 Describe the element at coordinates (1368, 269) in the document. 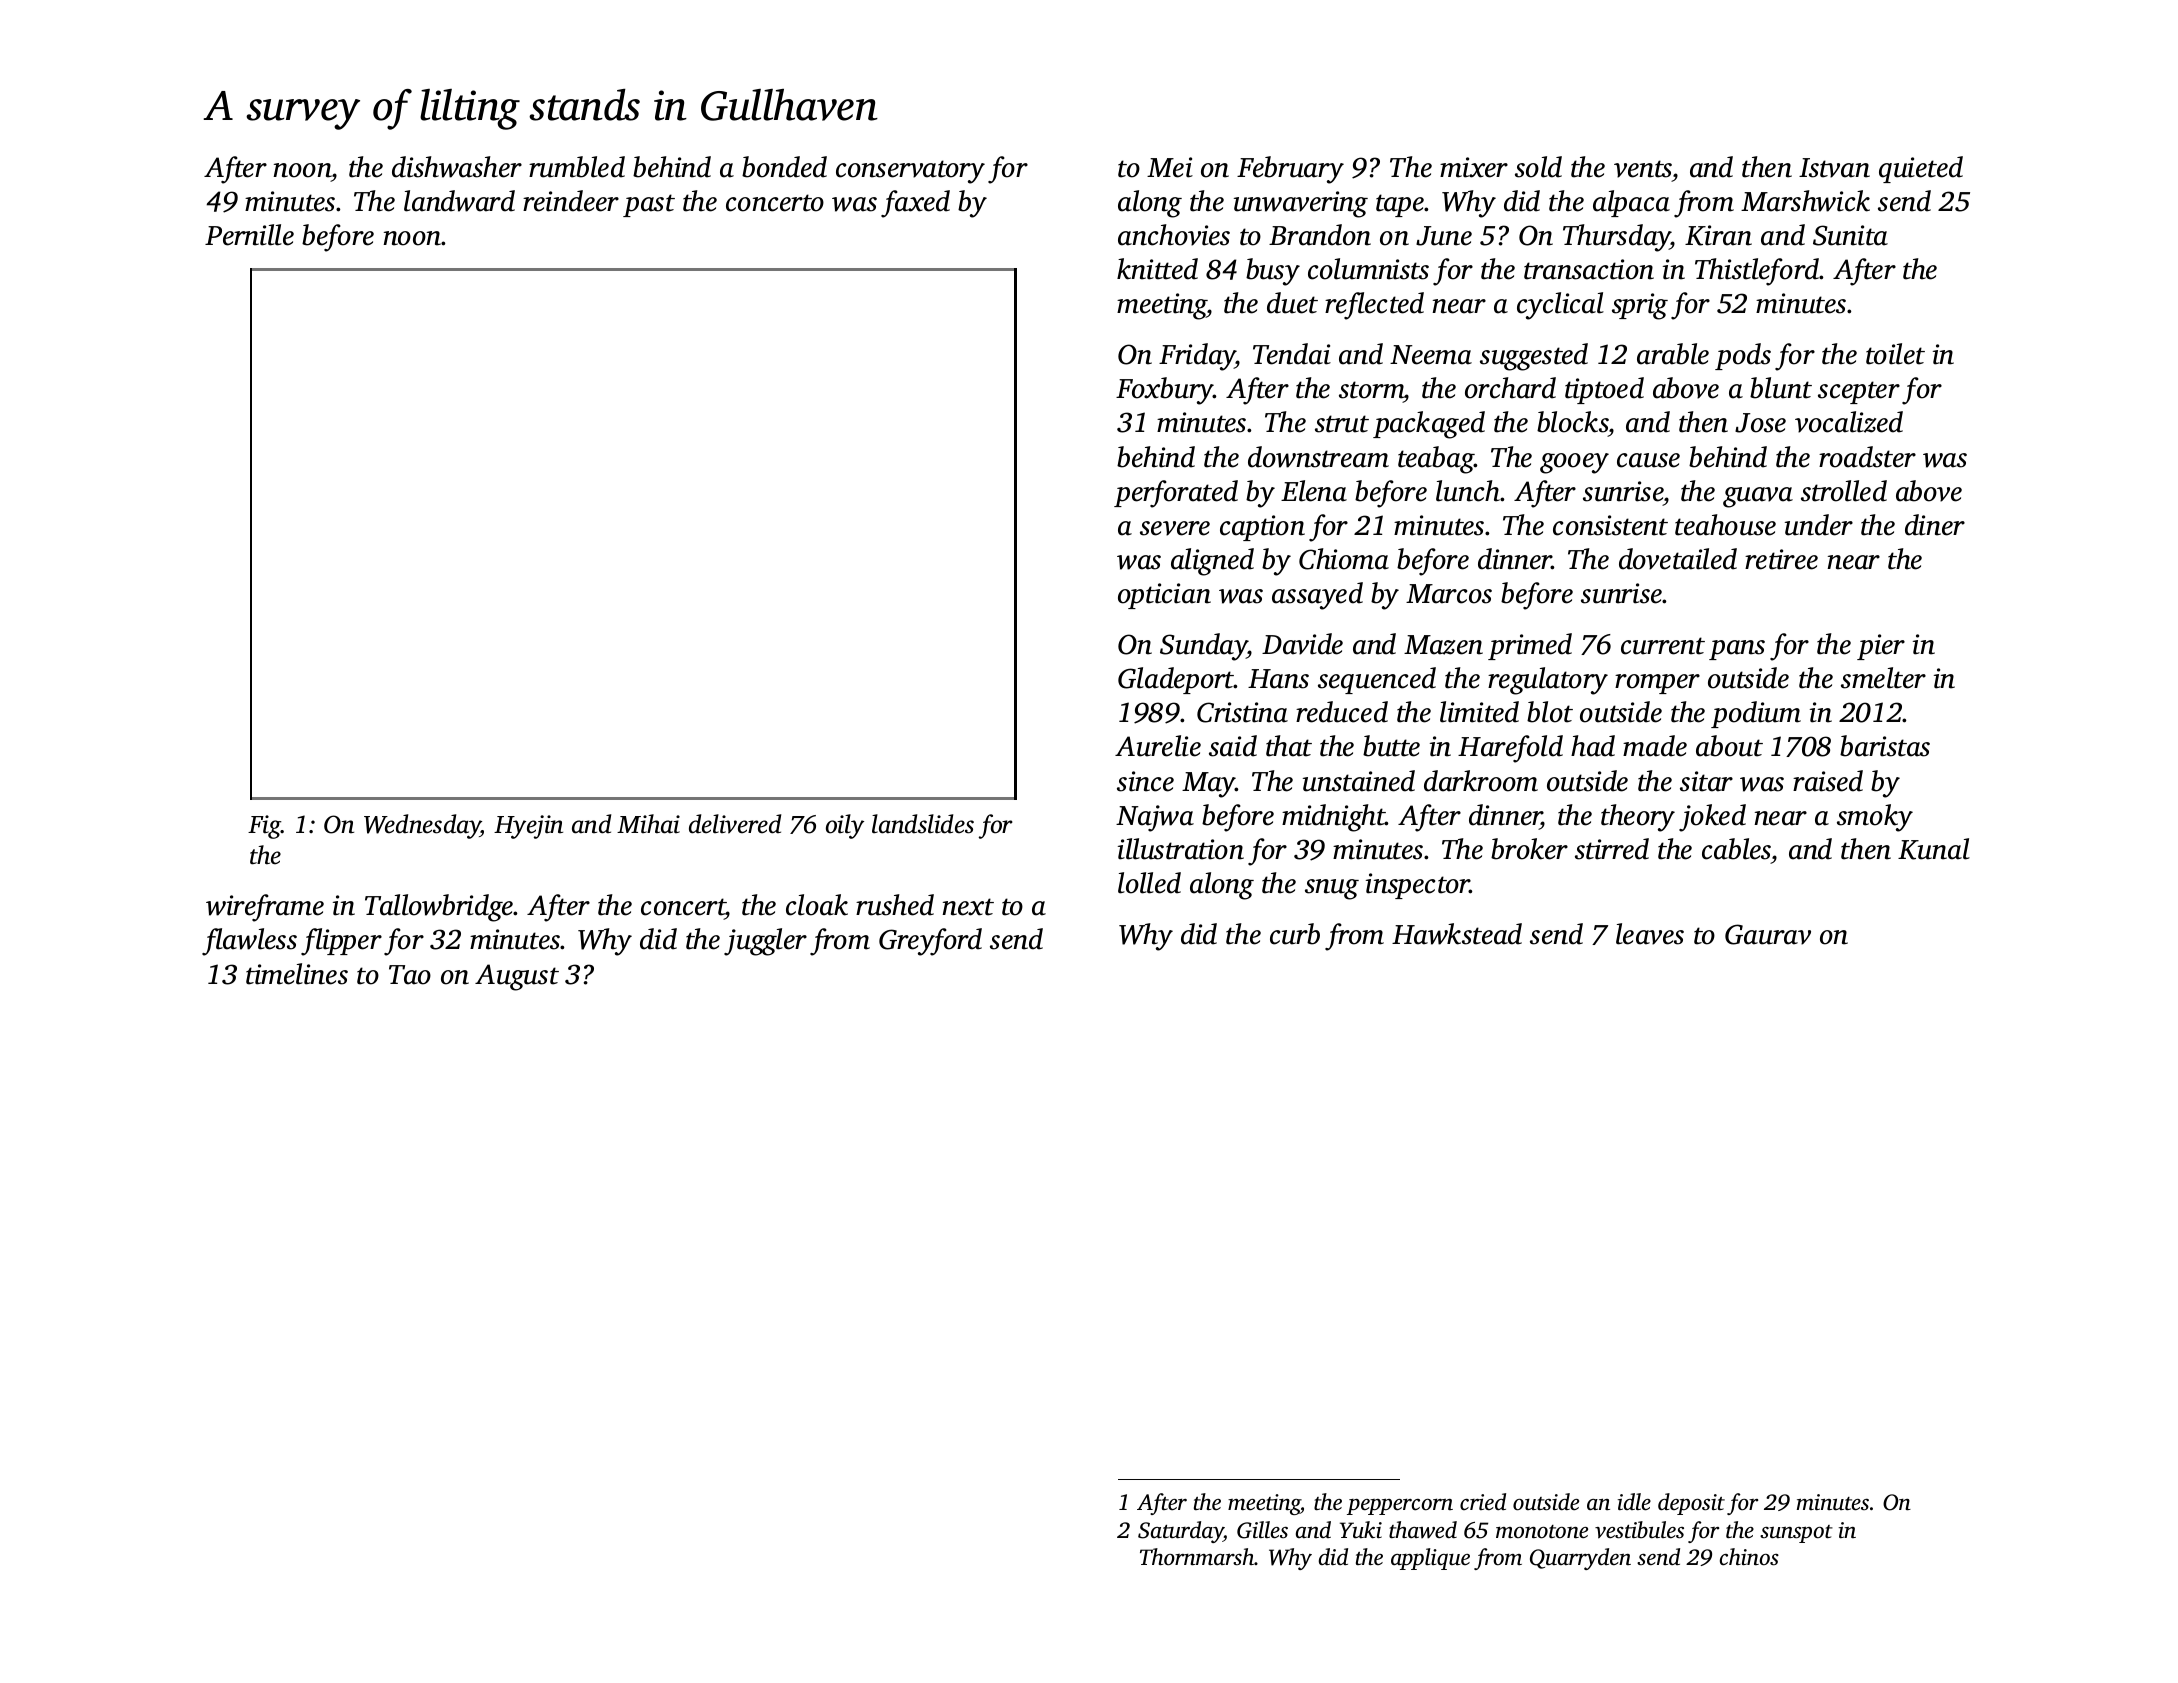

I see `columnists` at that location.
